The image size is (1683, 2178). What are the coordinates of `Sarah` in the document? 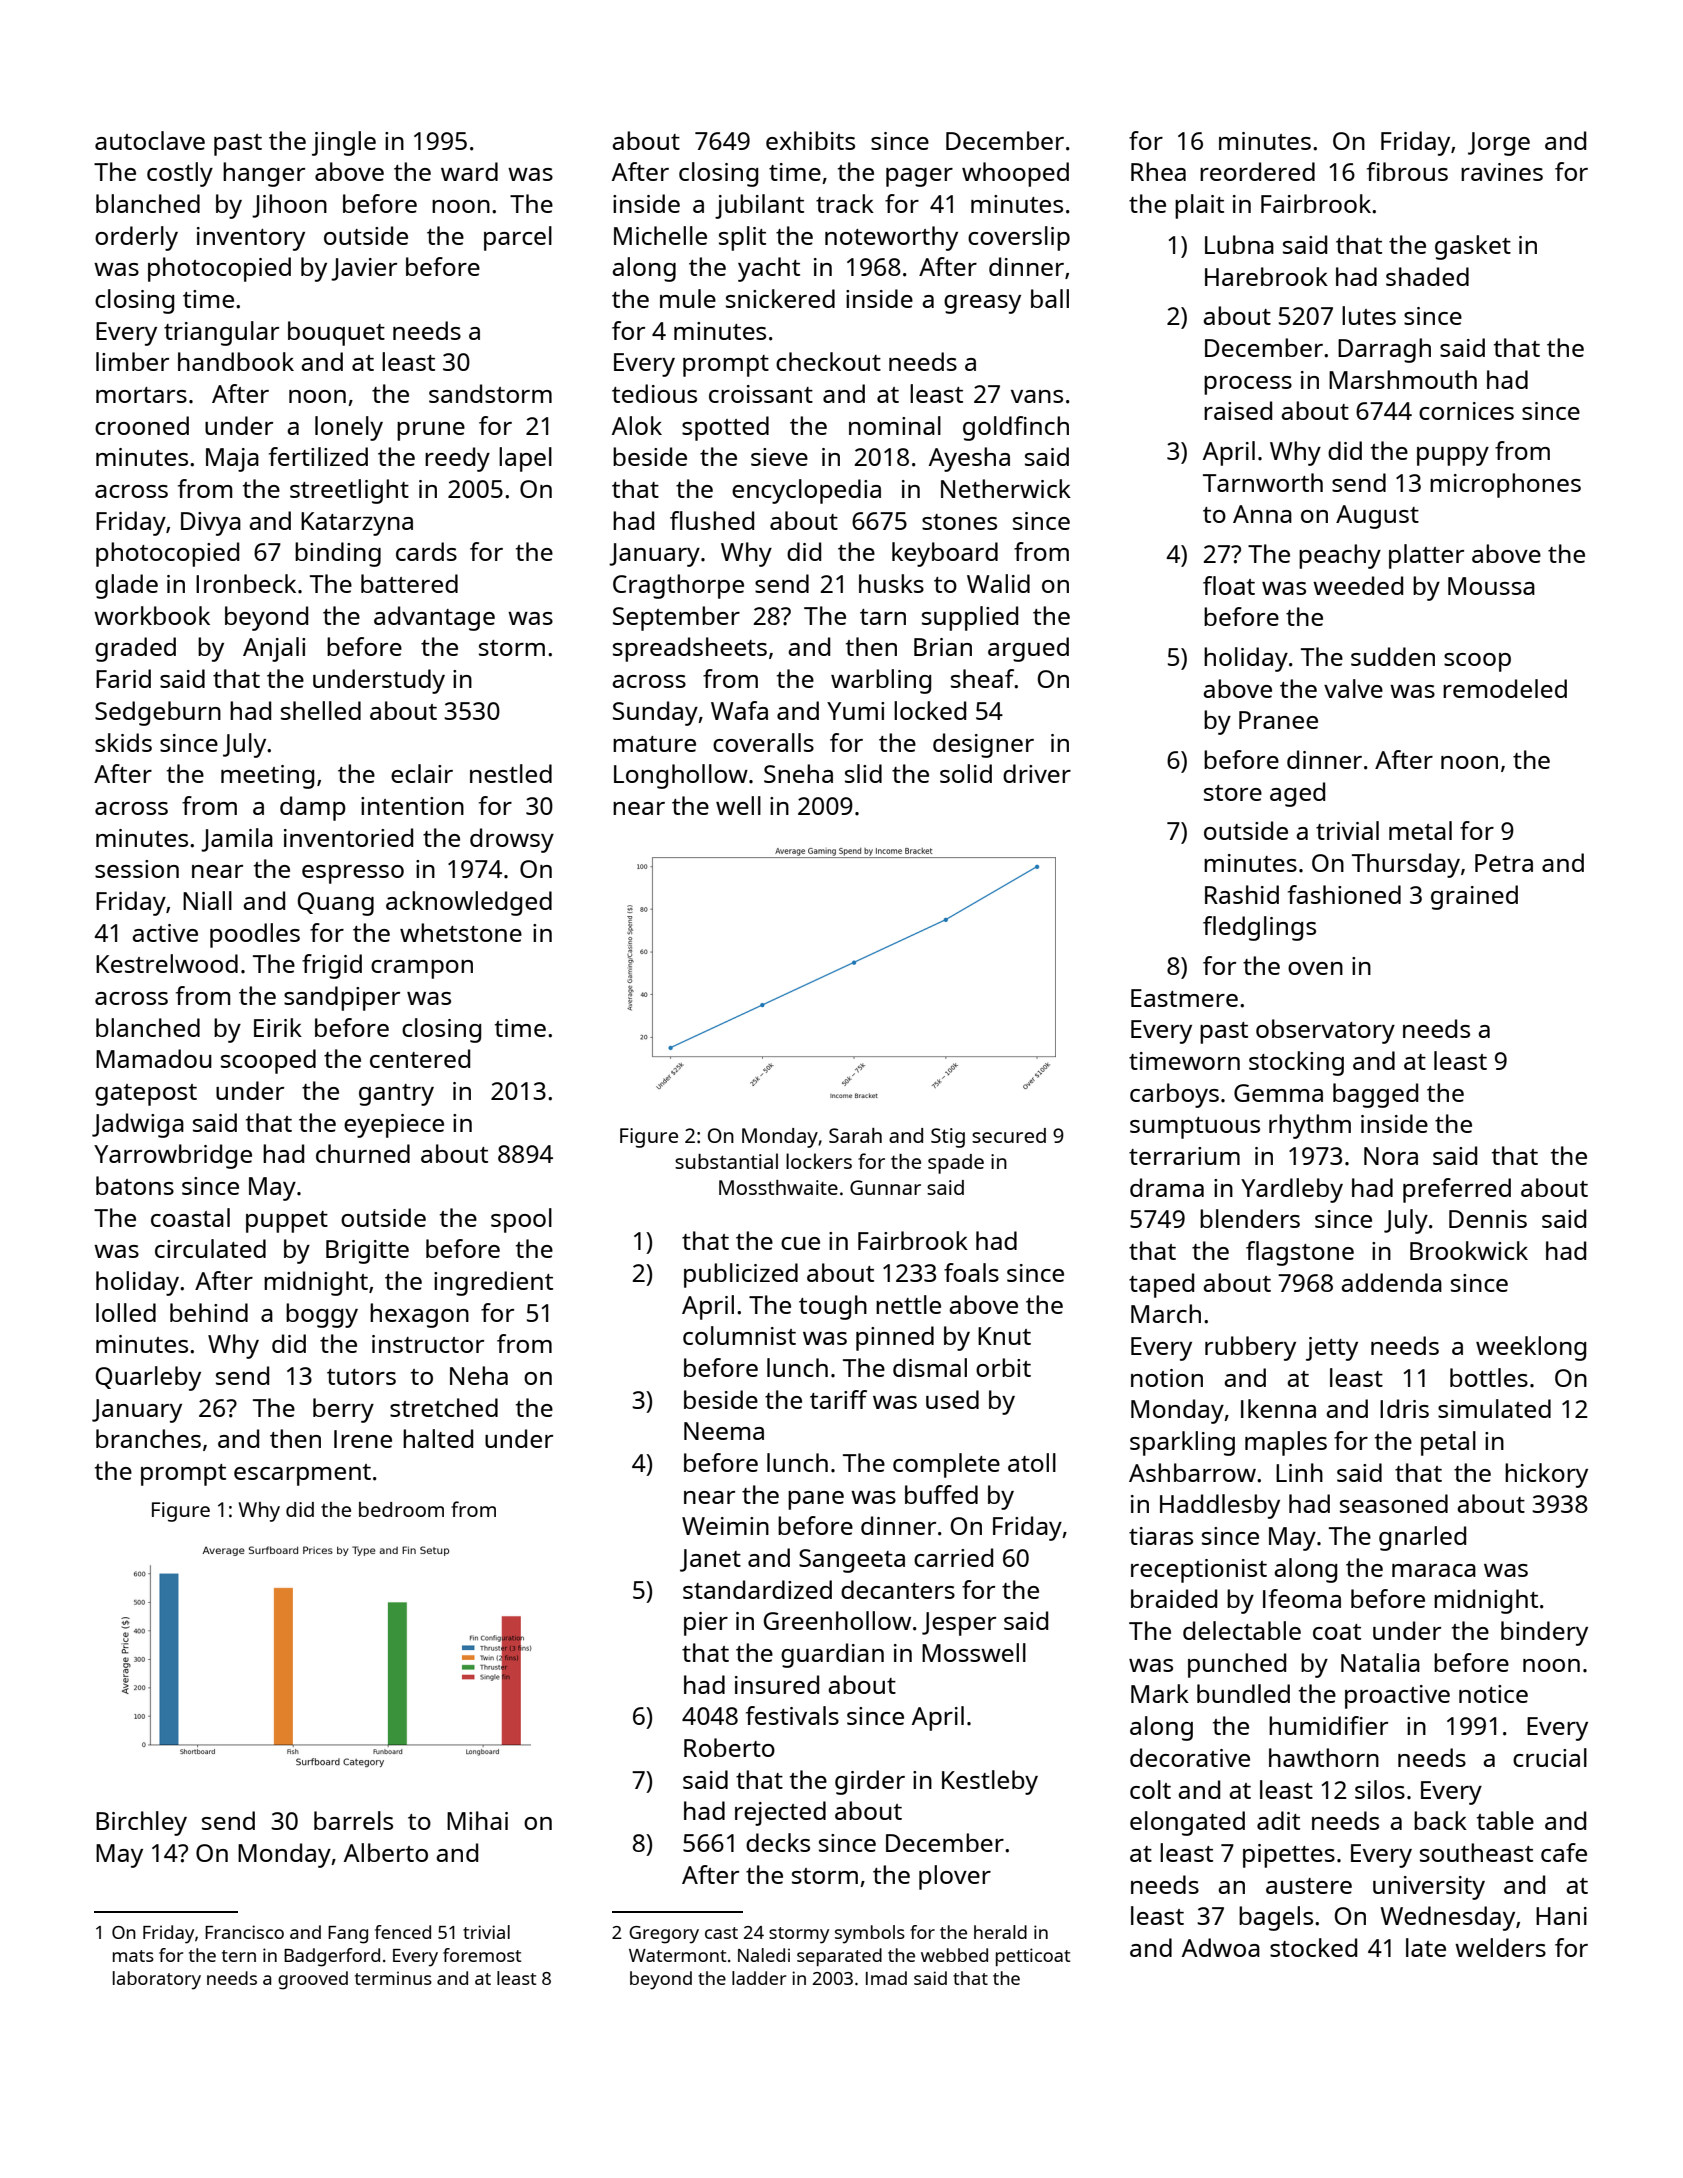 It's located at (855, 1135).
